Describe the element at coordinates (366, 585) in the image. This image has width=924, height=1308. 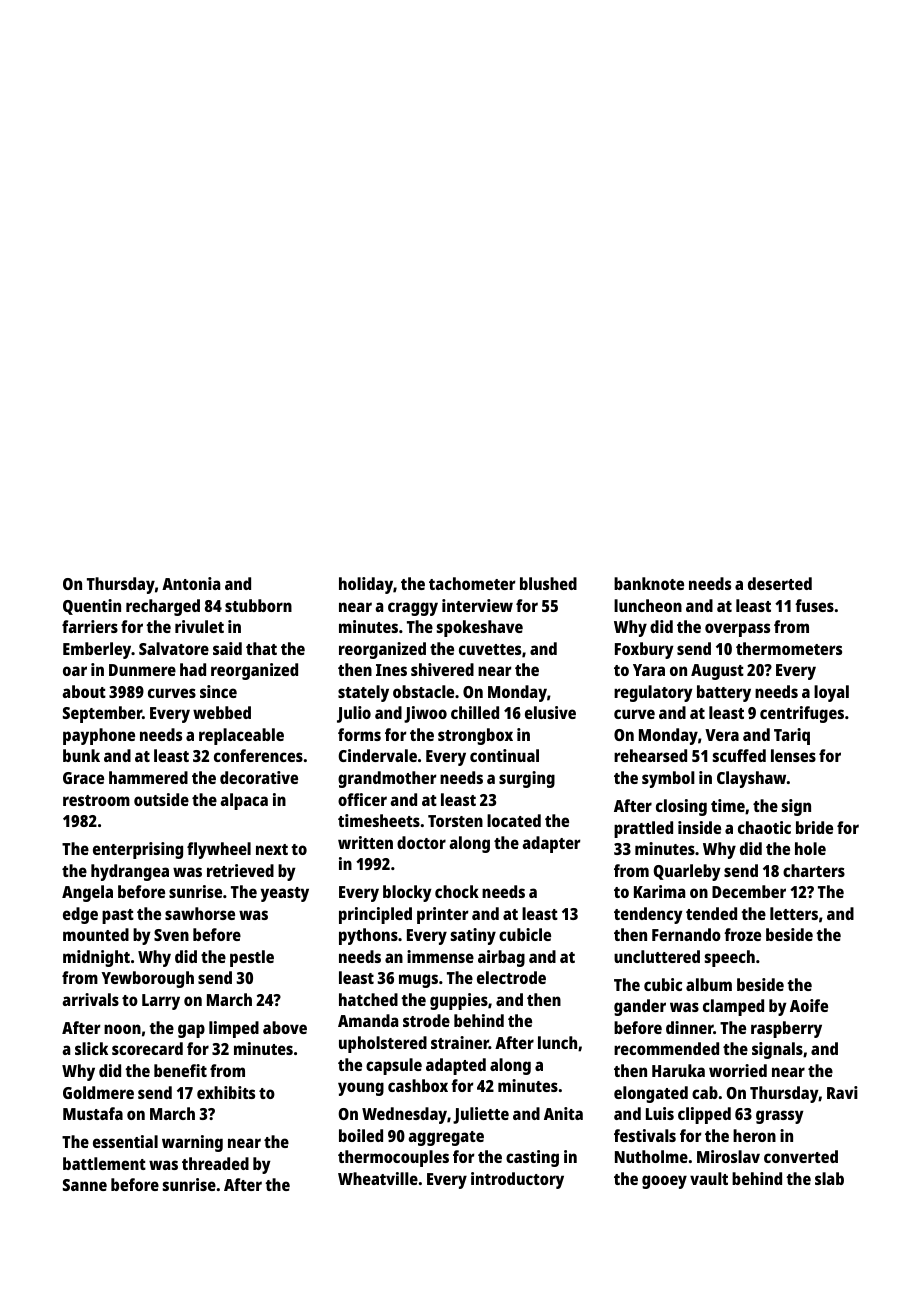
I see `holiday` at that location.
